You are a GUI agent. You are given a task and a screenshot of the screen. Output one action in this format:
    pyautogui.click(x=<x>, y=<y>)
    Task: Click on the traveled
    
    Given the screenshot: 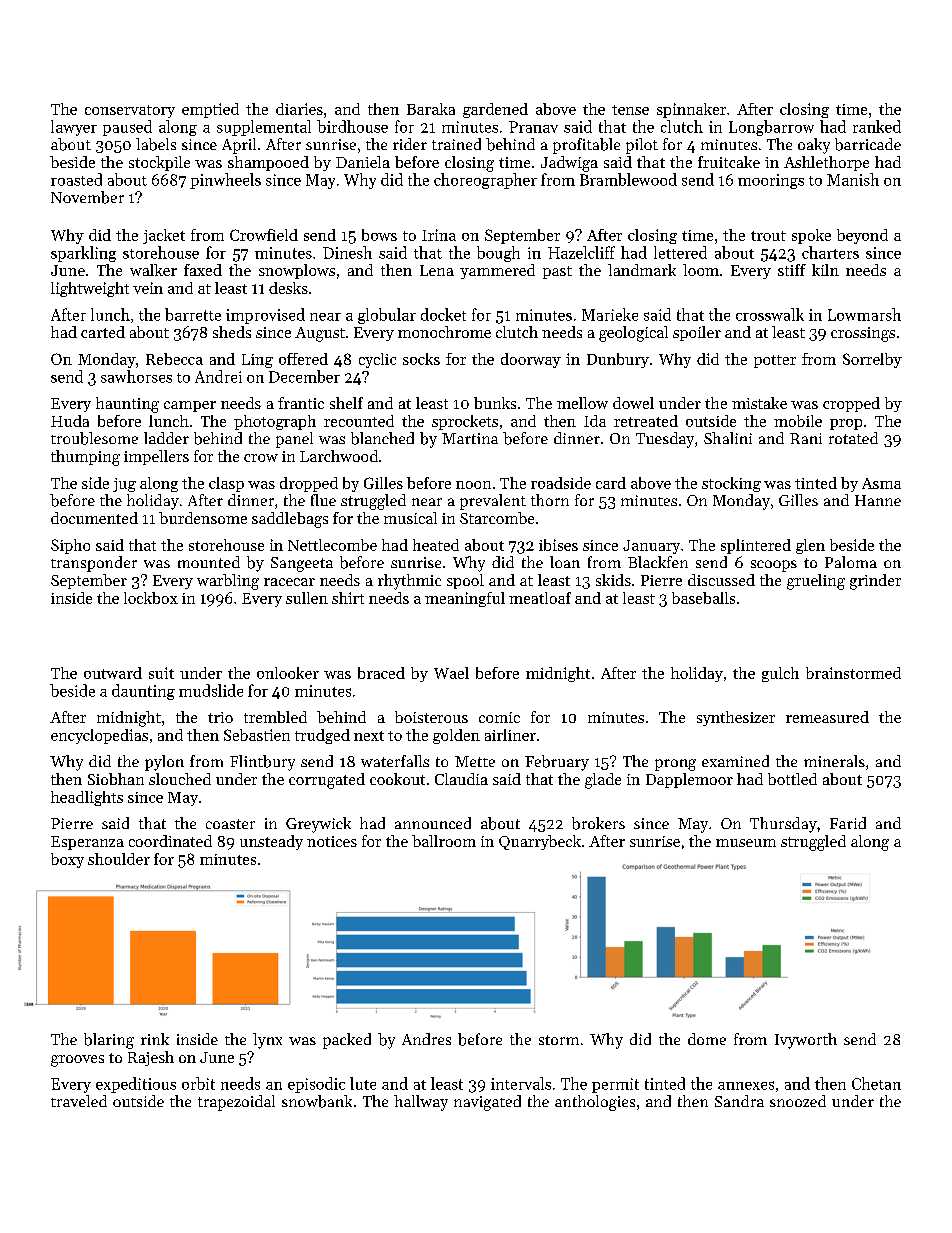 What is the action you would take?
    pyautogui.click(x=79, y=1101)
